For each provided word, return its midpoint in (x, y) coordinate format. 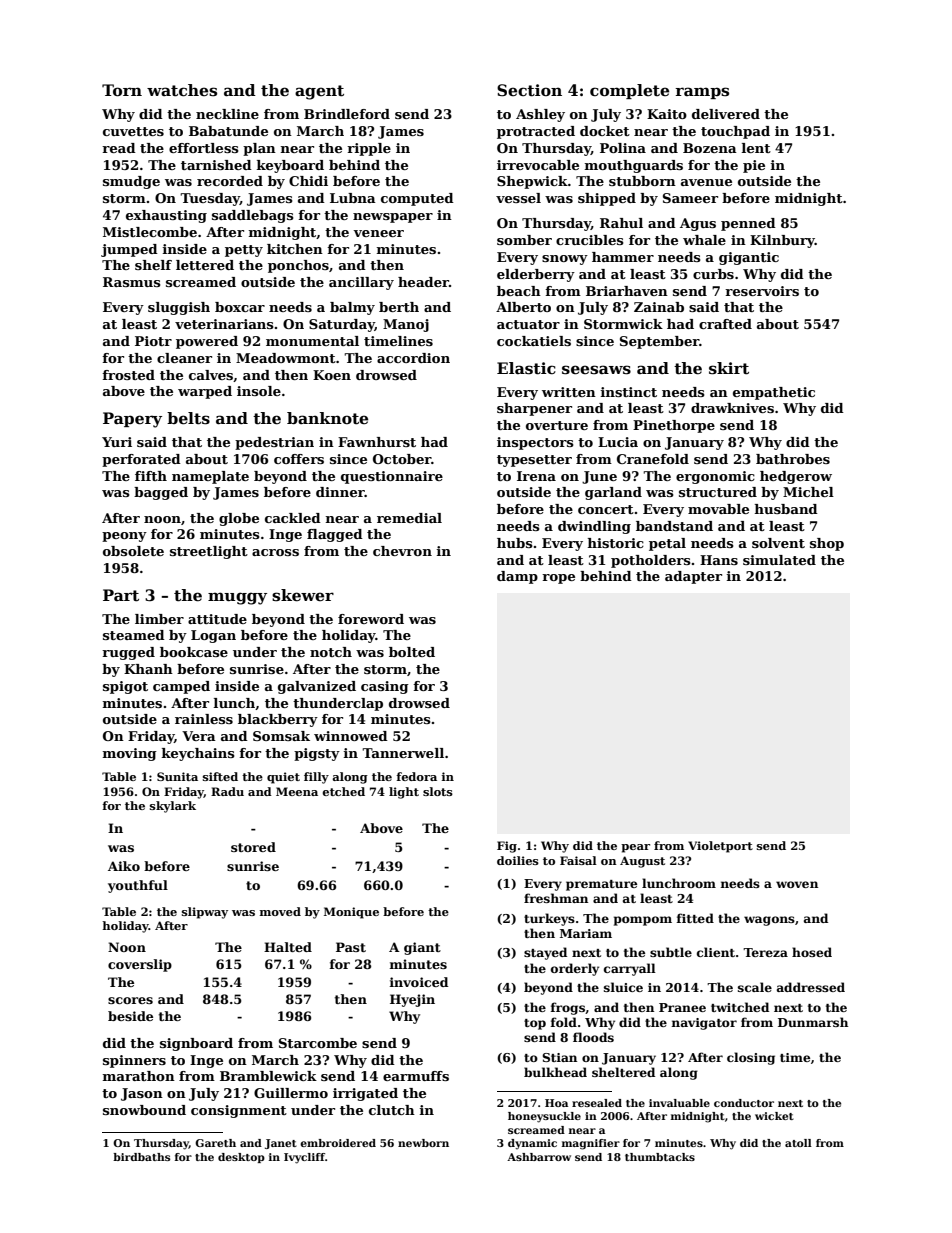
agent (319, 92)
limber (159, 619)
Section (529, 90)
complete (629, 91)
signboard (196, 1044)
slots (438, 791)
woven (797, 884)
